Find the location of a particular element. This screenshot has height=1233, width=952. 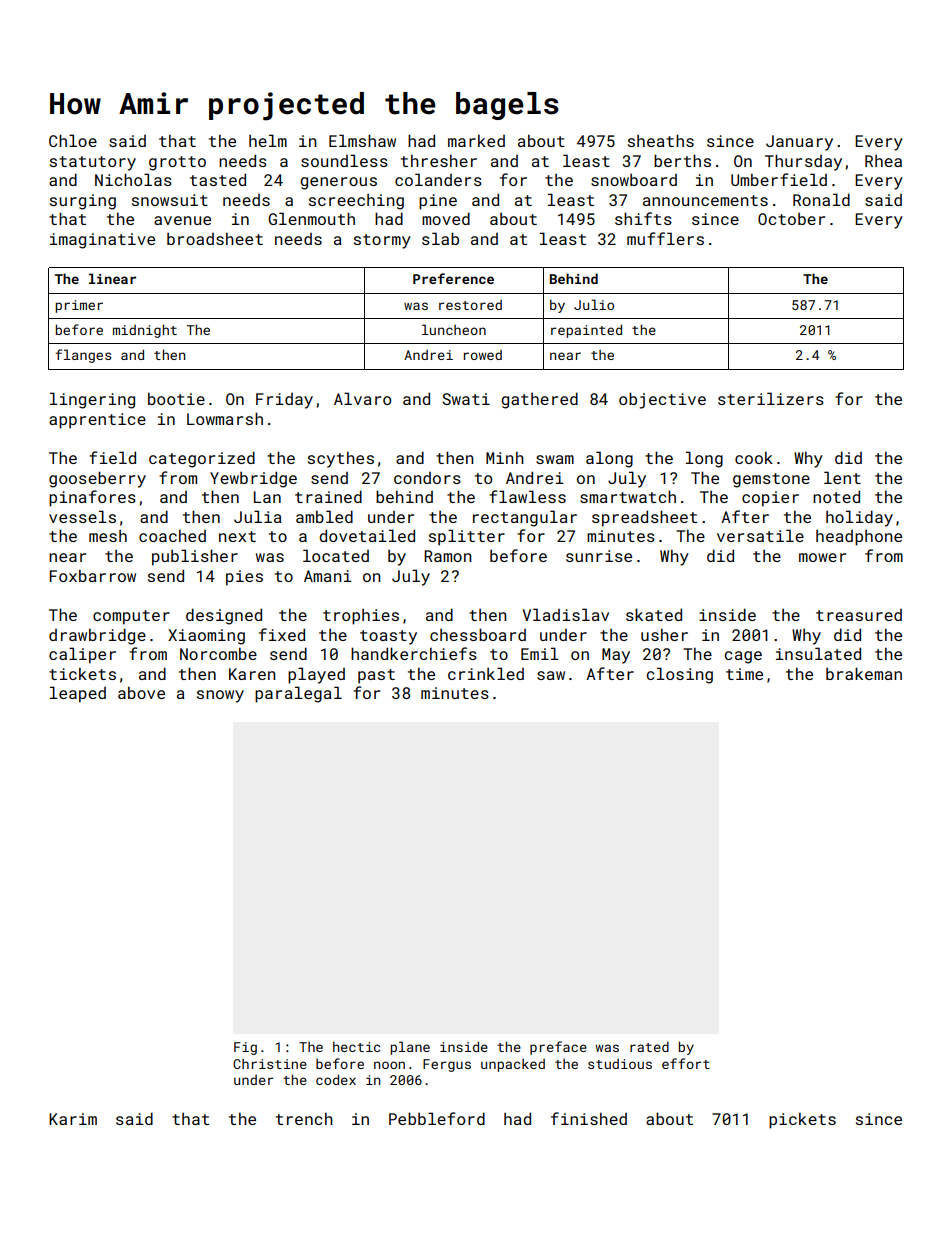

leaped is located at coordinates (78, 694).
